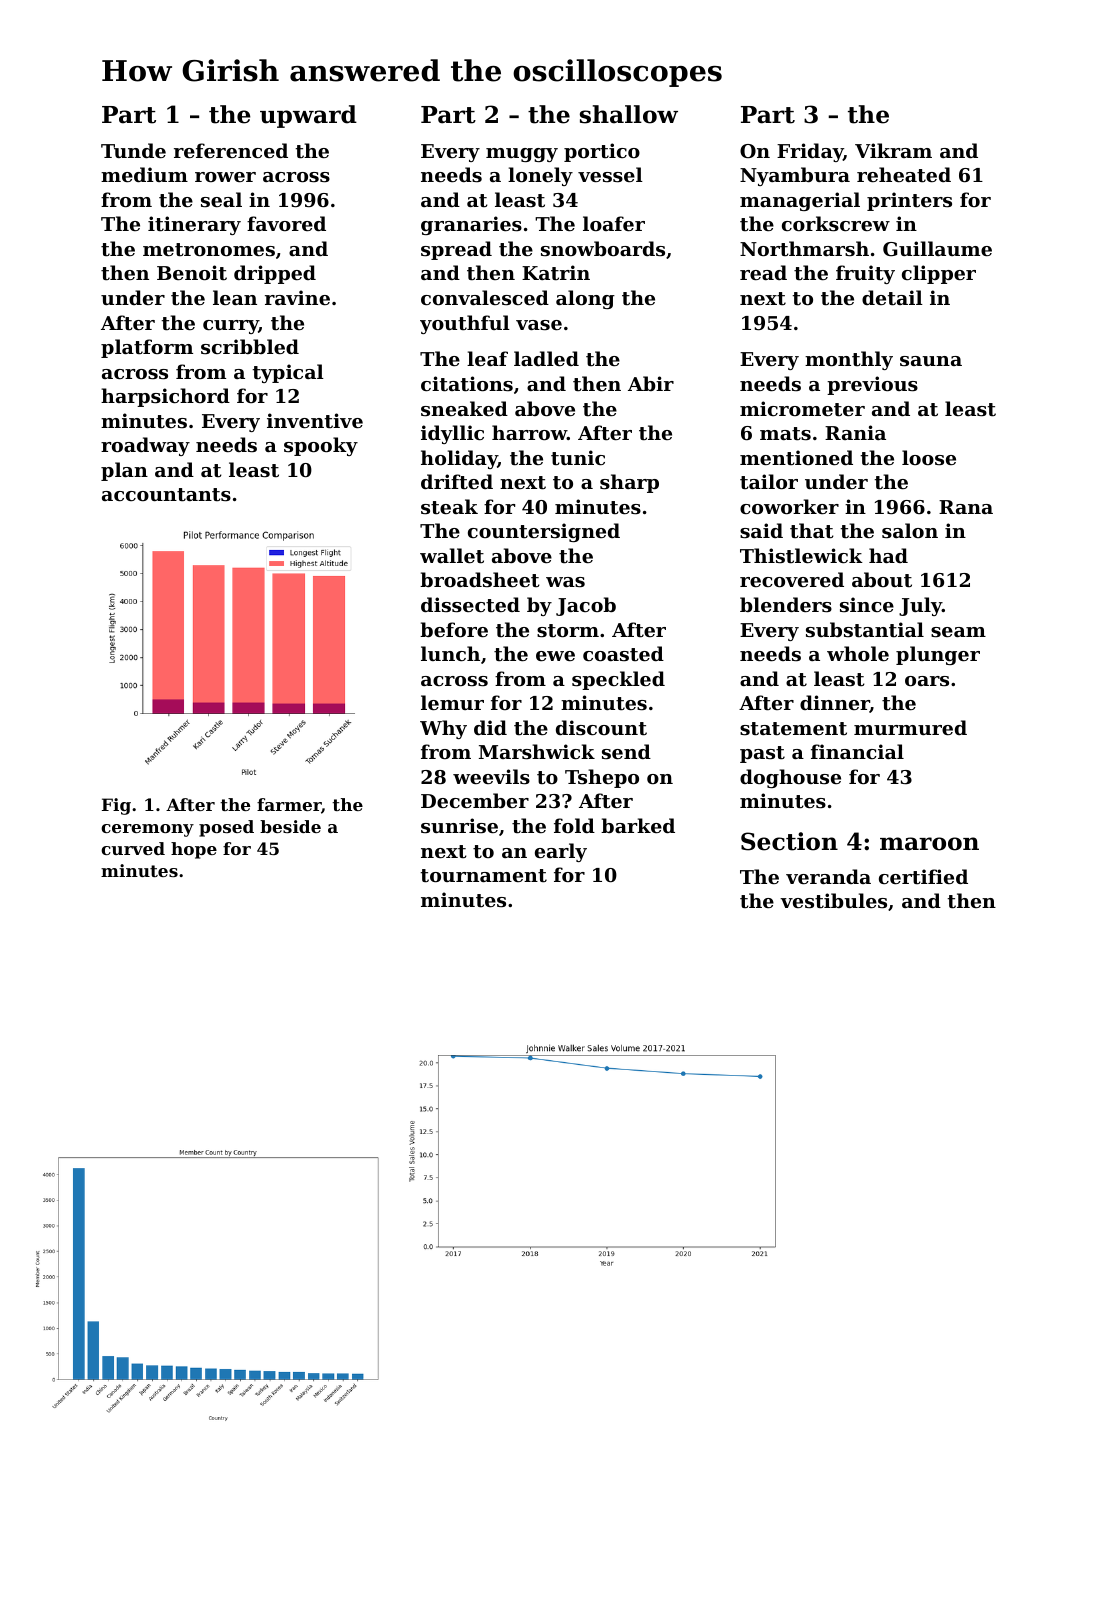  I want to click on sauna, so click(931, 361).
